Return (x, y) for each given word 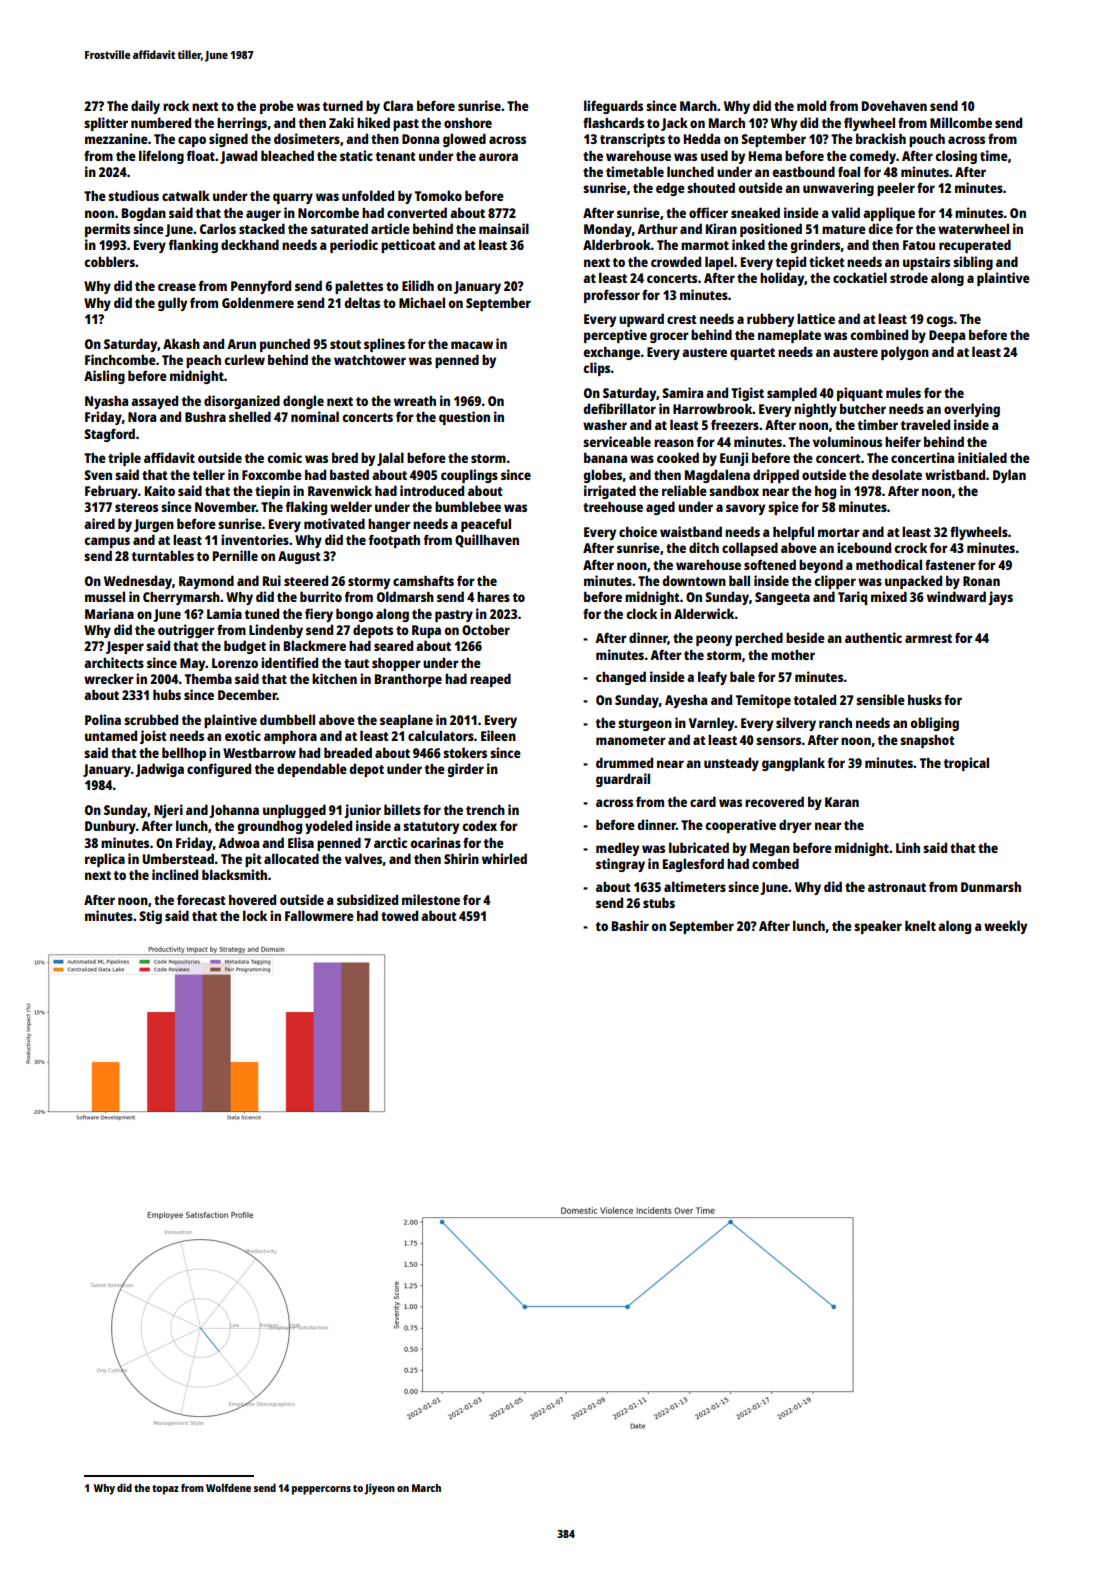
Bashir (630, 925)
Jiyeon (379, 1489)
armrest (928, 638)
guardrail (623, 780)
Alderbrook (617, 244)
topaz (165, 1490)
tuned (262, 613)
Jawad (238, 157)
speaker (878, 927)
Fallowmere (319, 915)
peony (714, 640)
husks (925, 699)
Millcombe (961, 122)
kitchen (334, 678)
